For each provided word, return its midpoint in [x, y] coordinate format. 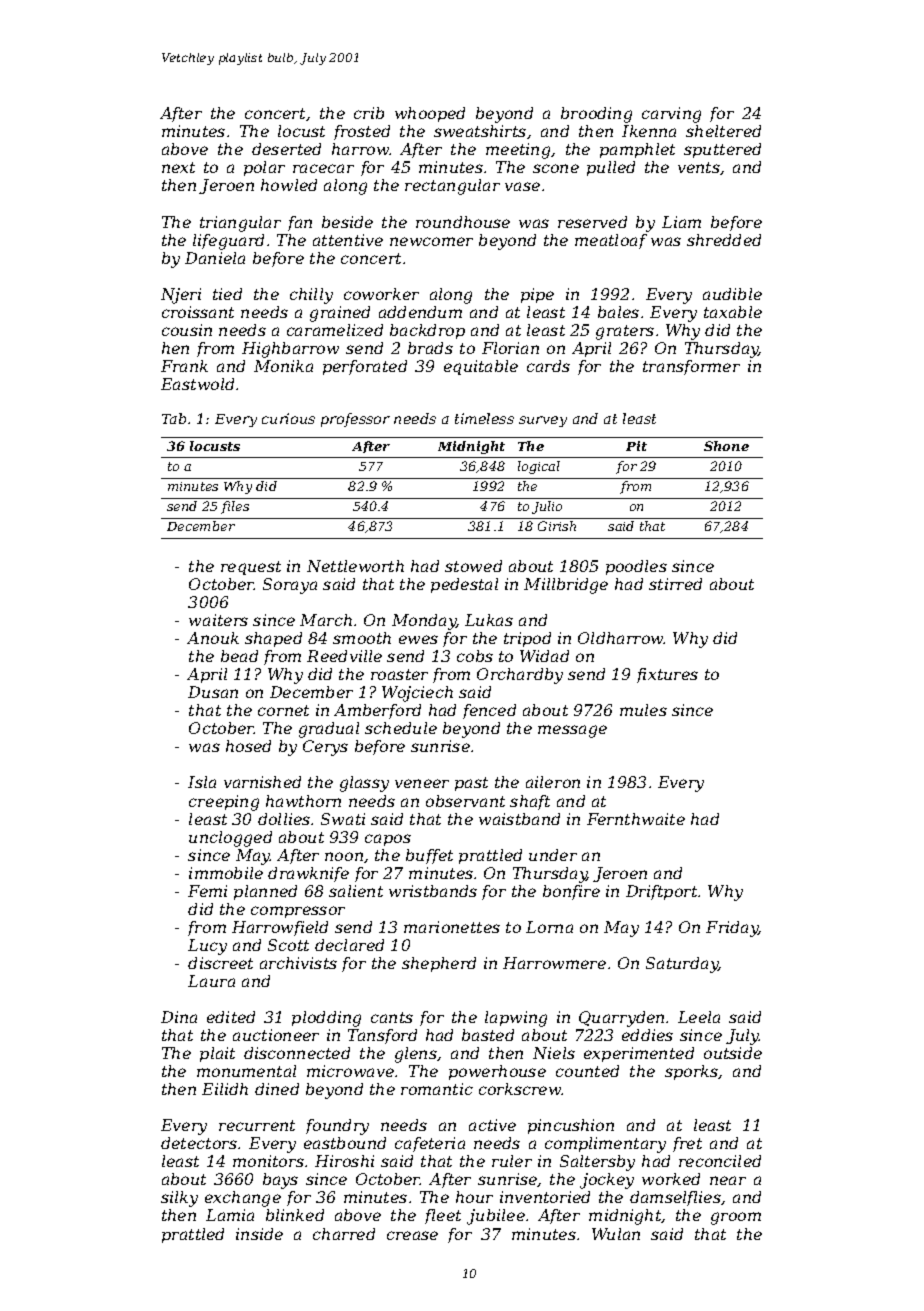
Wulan [616, 1234]
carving [671, 115]
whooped [430, 114]
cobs [475, 656]
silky [179, 1199]
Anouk [213, 638]
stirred [675, 584]
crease [412, 1235]
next [178, 167]
